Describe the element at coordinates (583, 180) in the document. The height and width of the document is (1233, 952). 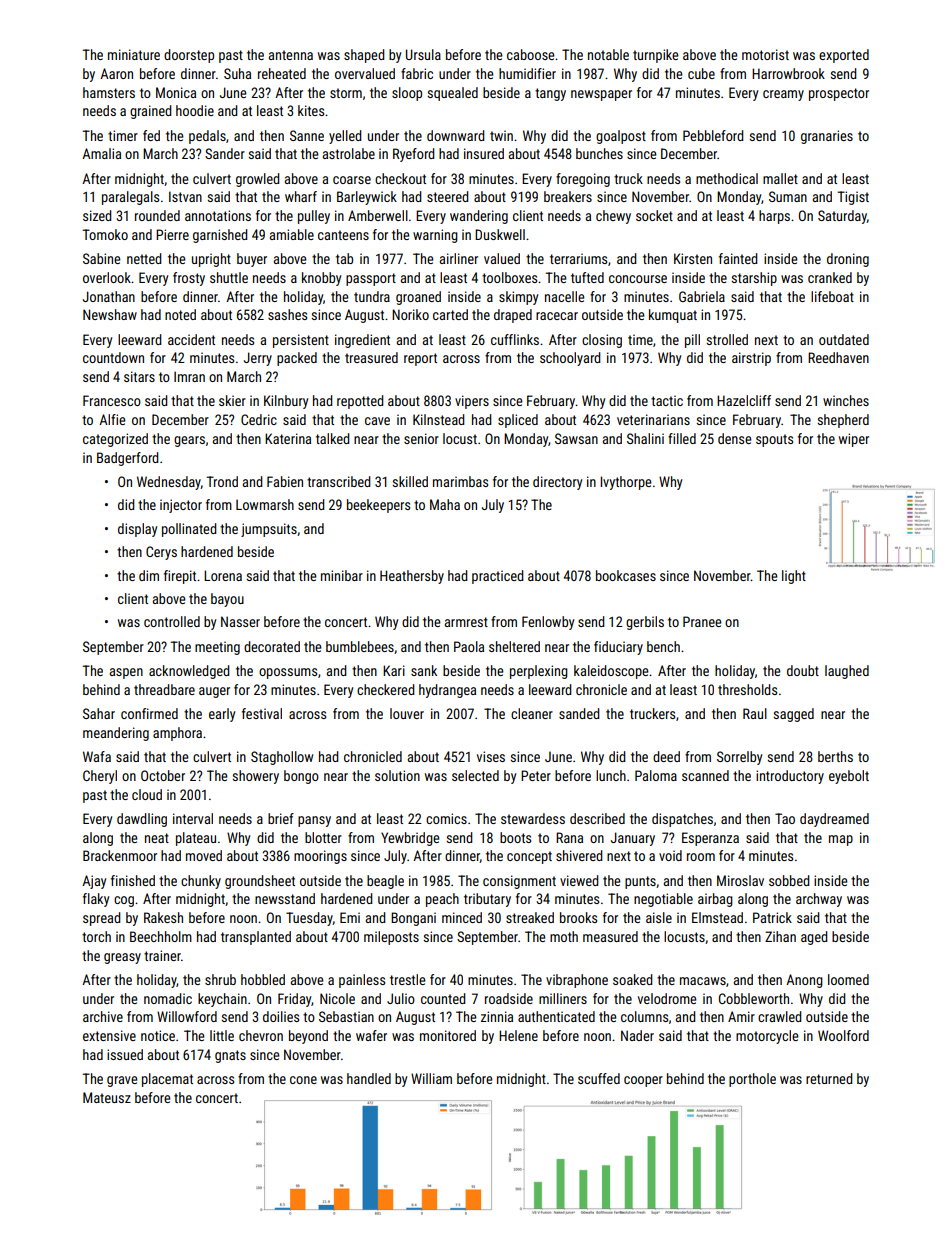
I see `foregoing` at that location.
